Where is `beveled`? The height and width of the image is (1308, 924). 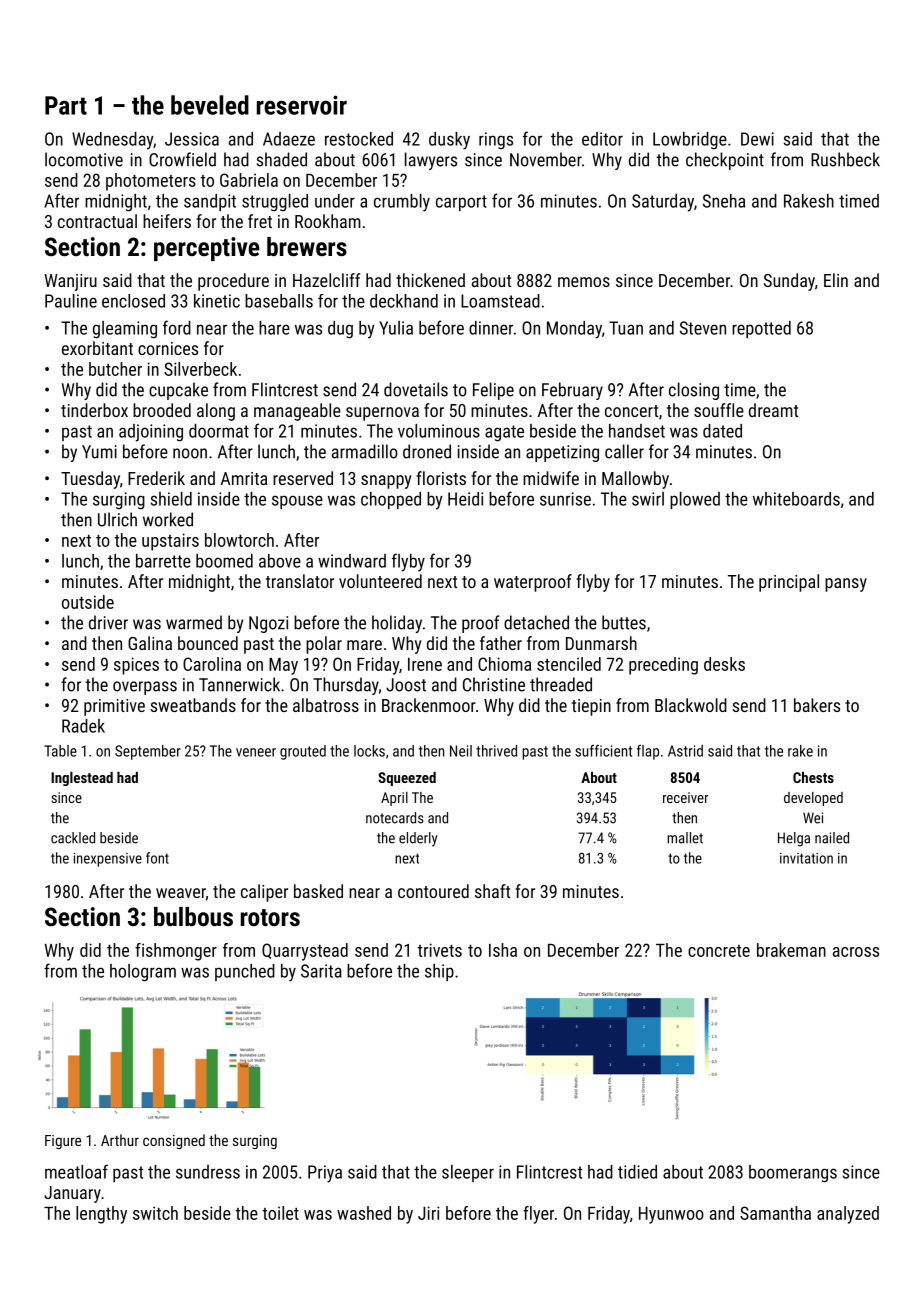 beveled is located at coordinates (210, 105).
